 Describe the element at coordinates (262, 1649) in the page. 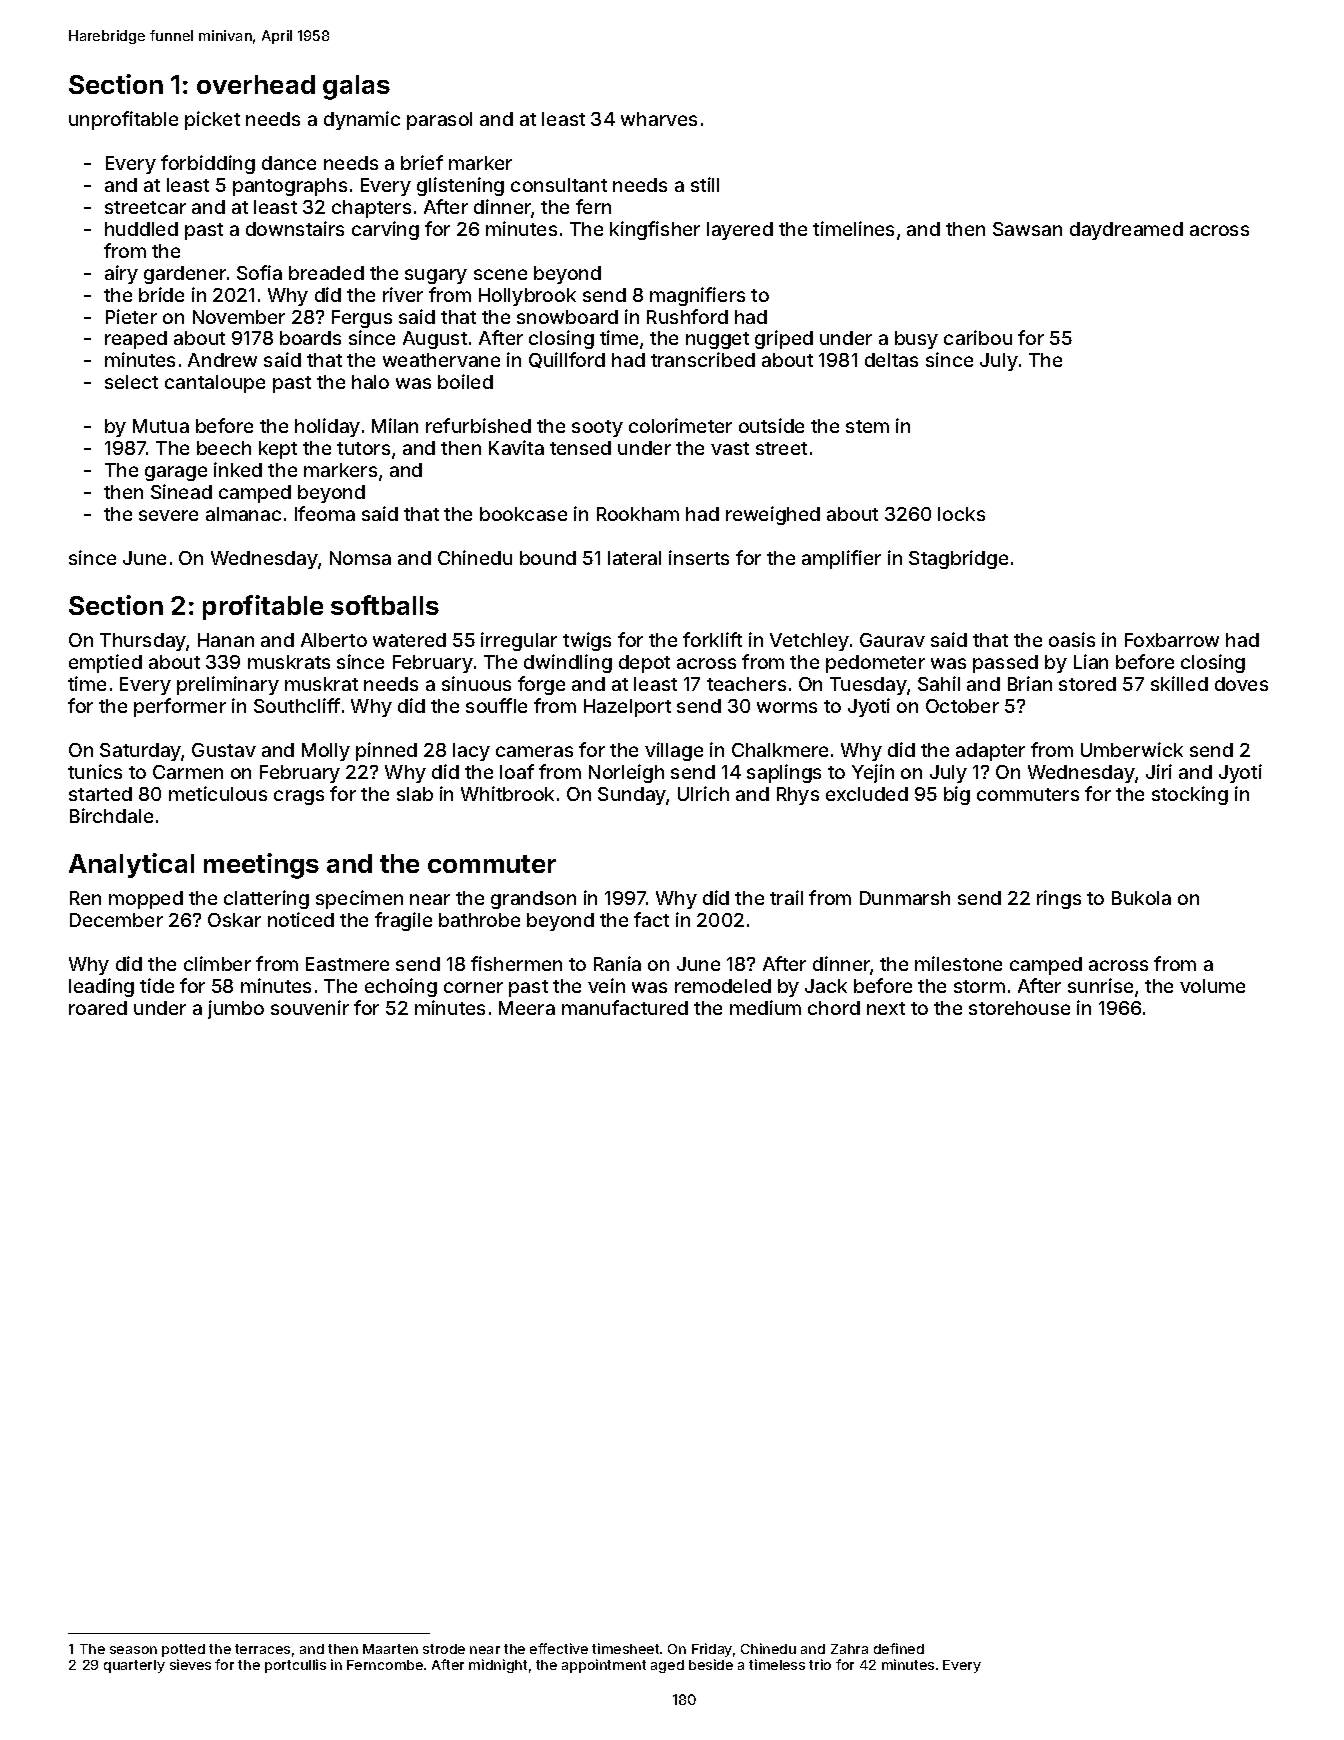

I see `terraces` at that location.
